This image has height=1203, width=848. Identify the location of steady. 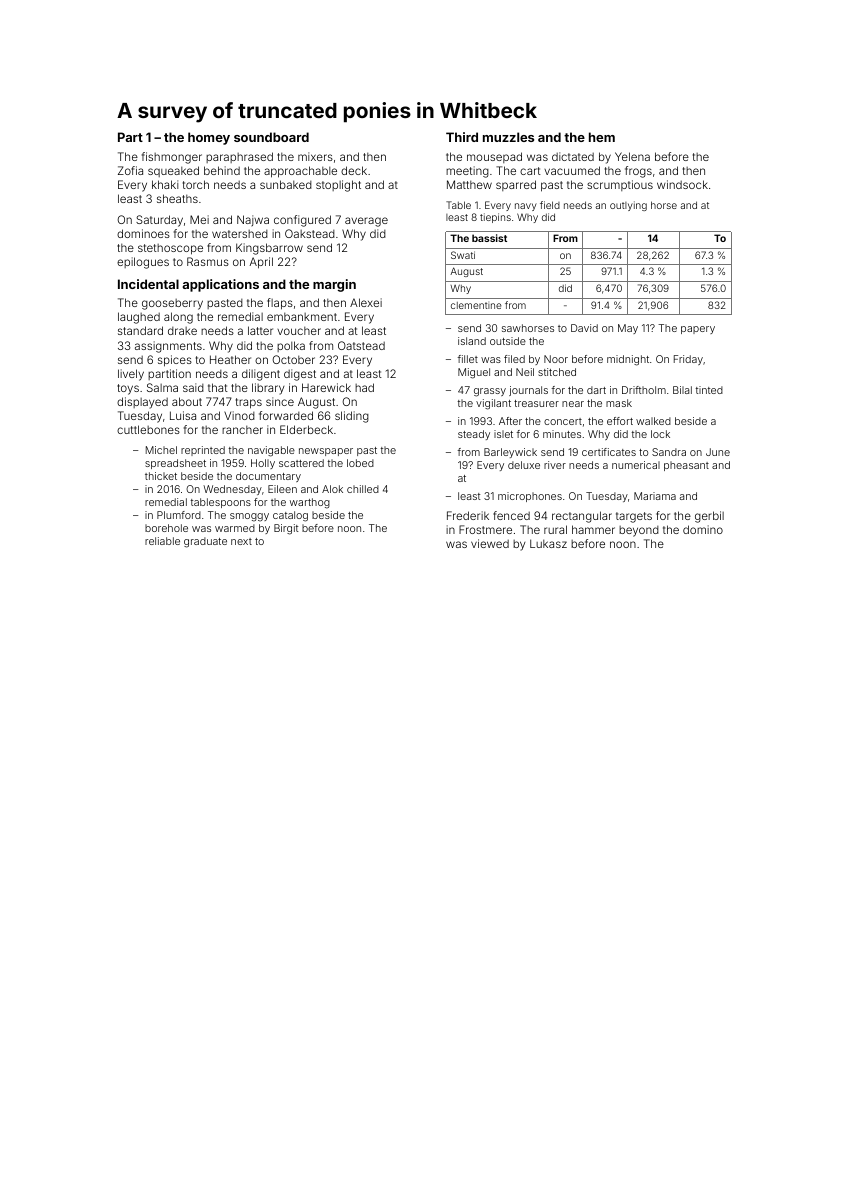
(474, 435).
